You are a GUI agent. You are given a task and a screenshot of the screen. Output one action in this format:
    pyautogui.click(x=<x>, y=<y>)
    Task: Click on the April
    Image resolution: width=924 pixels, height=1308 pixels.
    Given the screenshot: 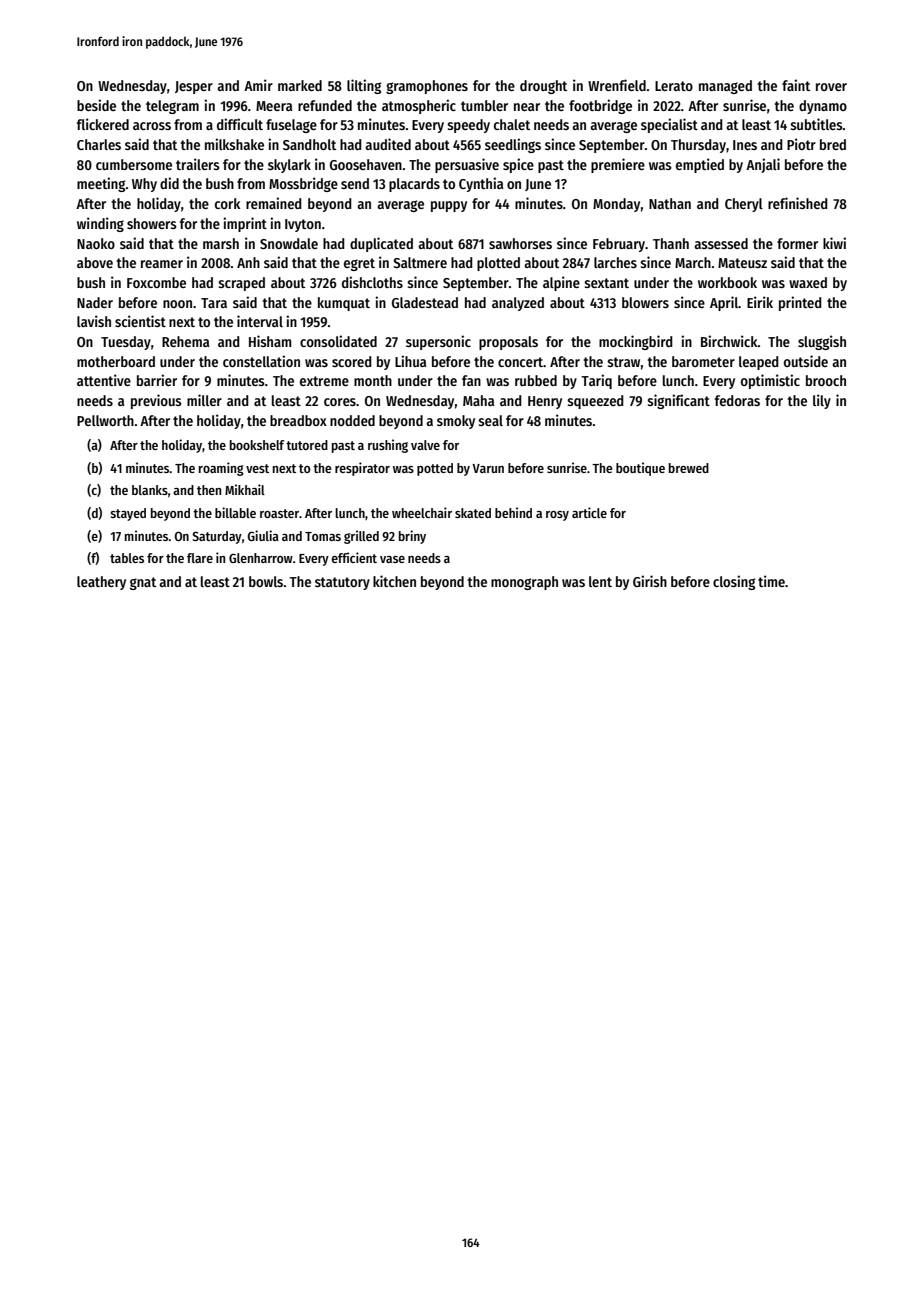 What is the action you would take?
    pyautogui.click(x=724, y=303)
